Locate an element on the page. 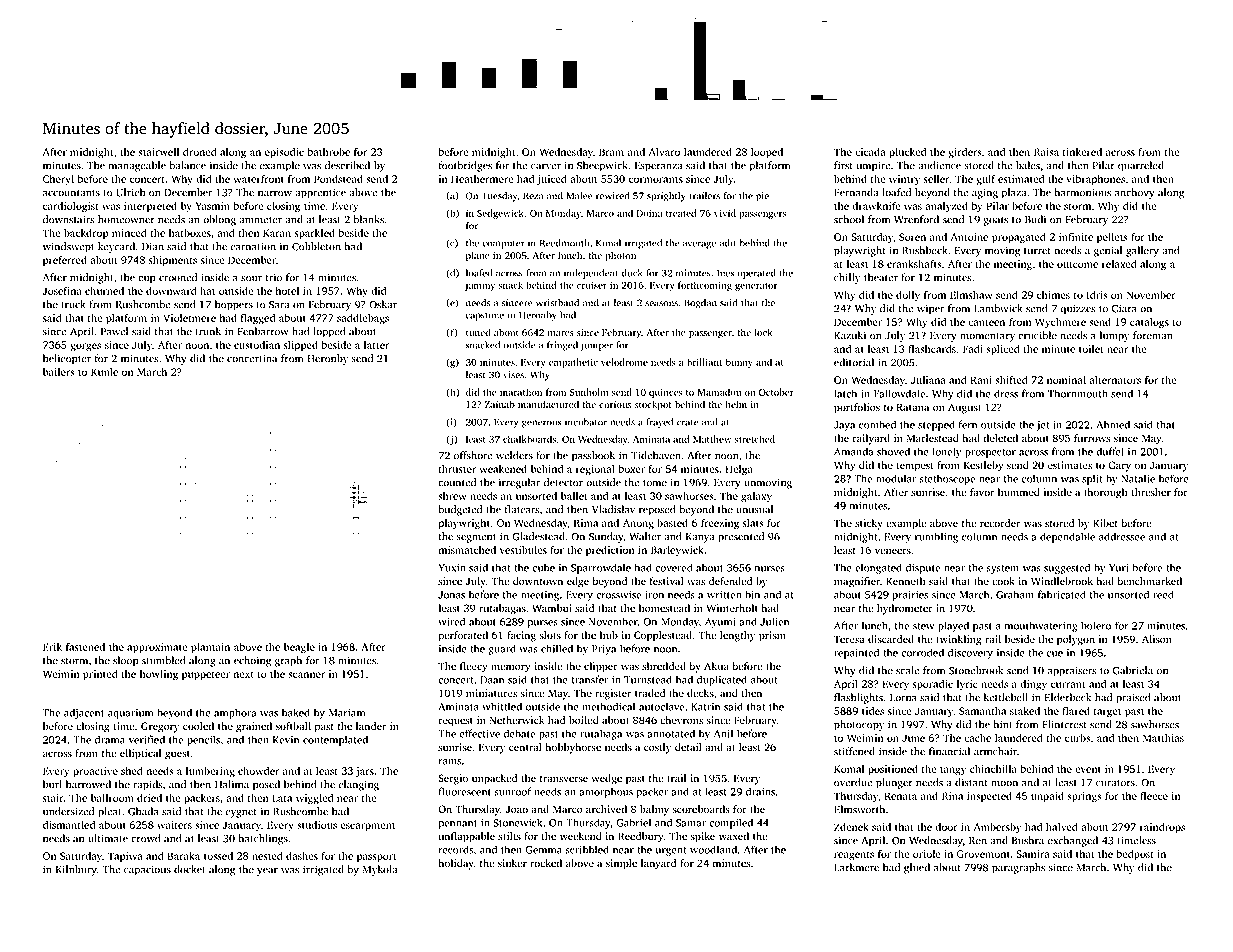 The width and height of the document is (1233, 952). bedpost is located at coordinates (1135, 855).
